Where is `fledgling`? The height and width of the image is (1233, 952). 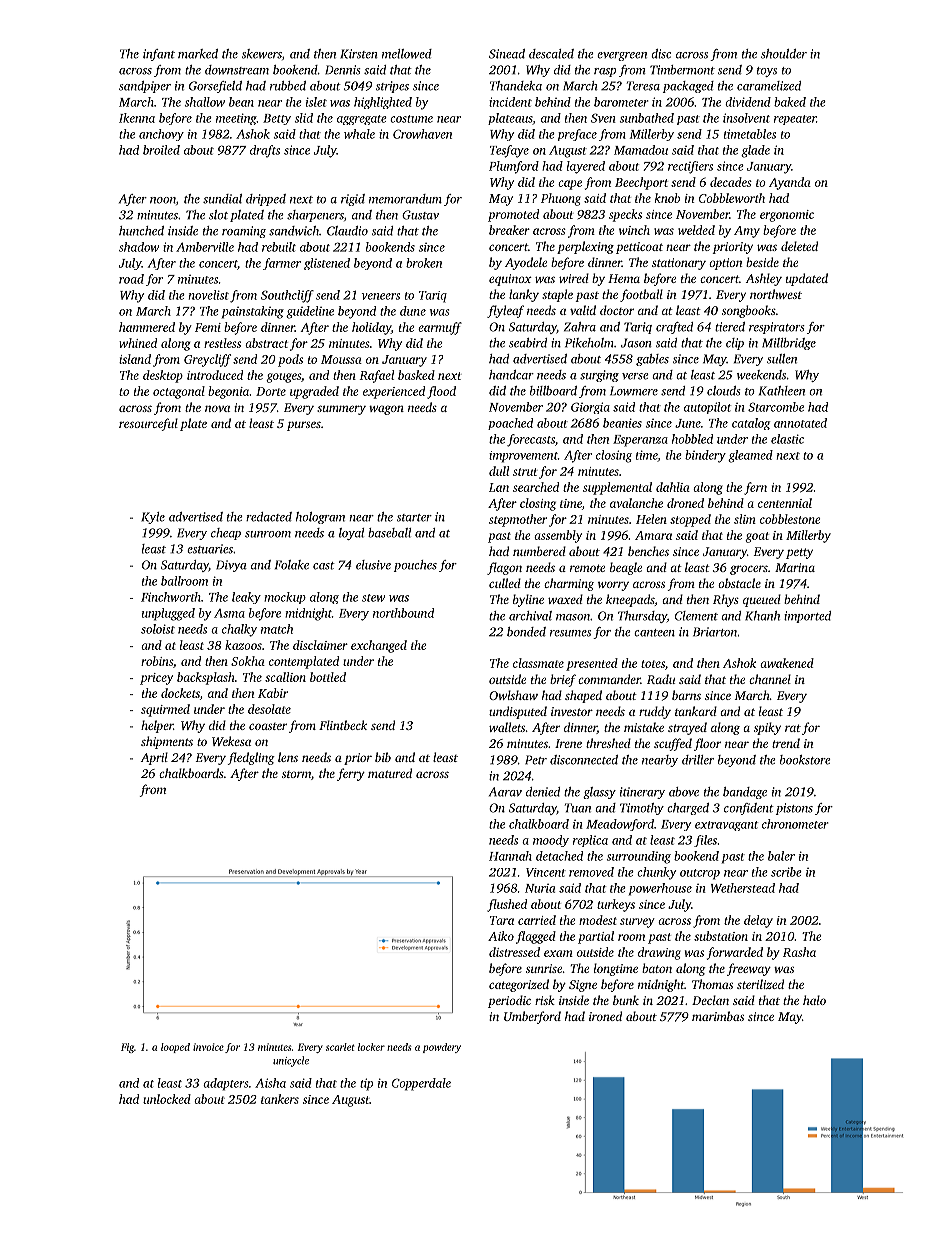 fledgling is located at coordinates (251, 758).
